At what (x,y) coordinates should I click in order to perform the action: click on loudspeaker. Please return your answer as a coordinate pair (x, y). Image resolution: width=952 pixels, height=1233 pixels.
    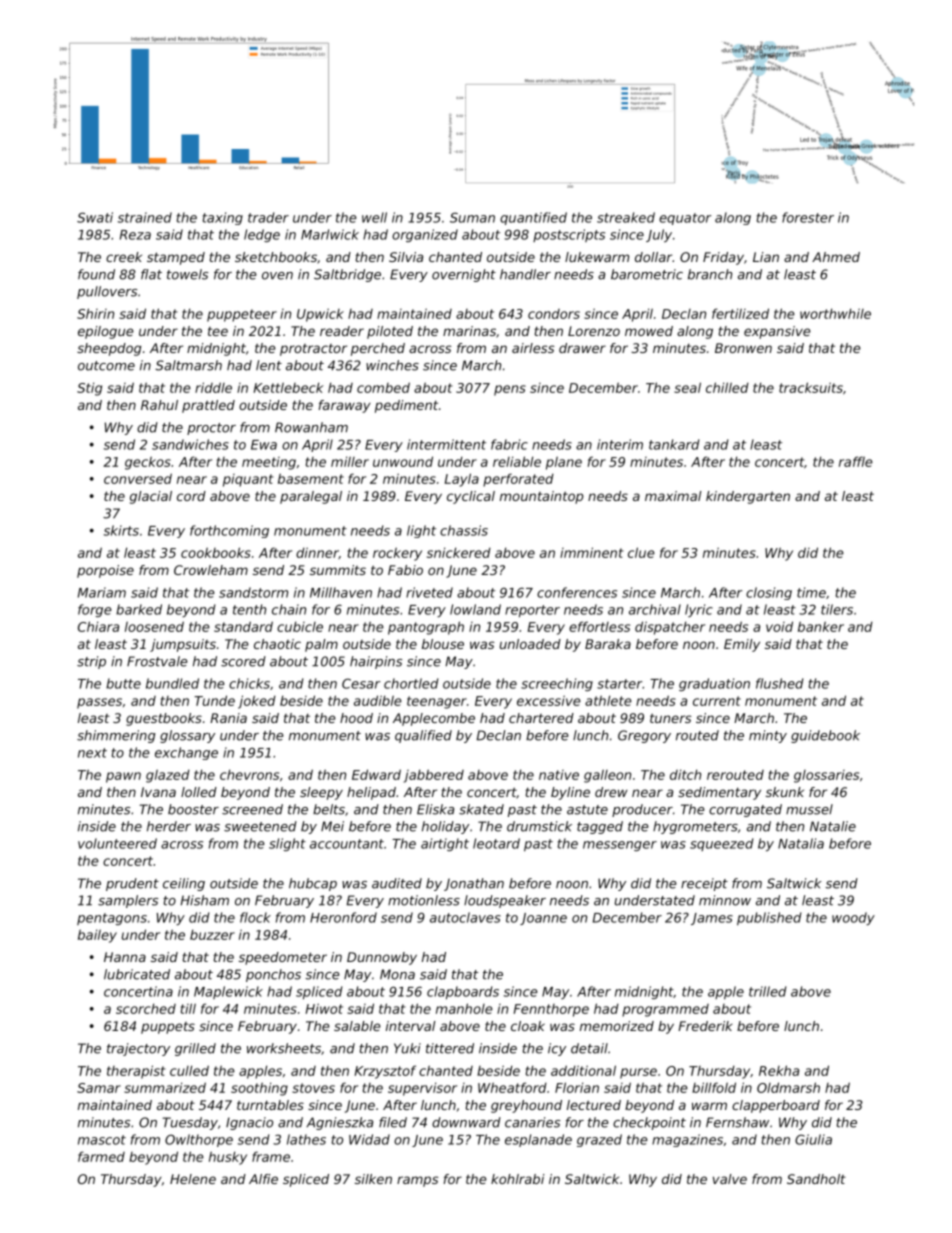
    Looking at the image, I should click on (505, 901).
